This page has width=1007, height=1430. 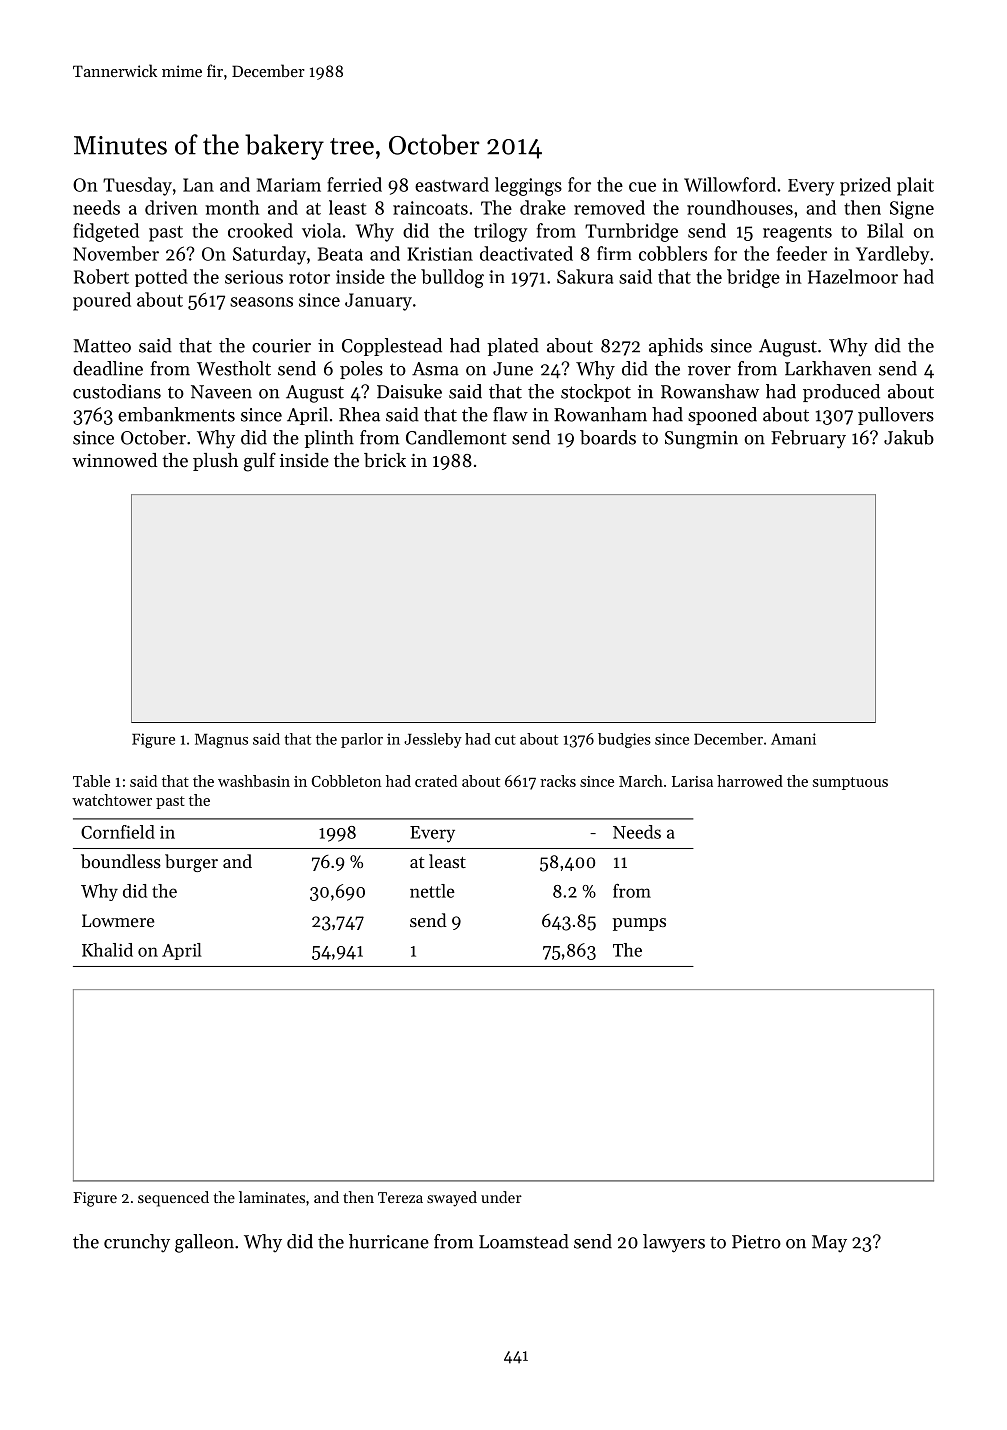 I want to click on Larisa, so click(x=692, y=781).
